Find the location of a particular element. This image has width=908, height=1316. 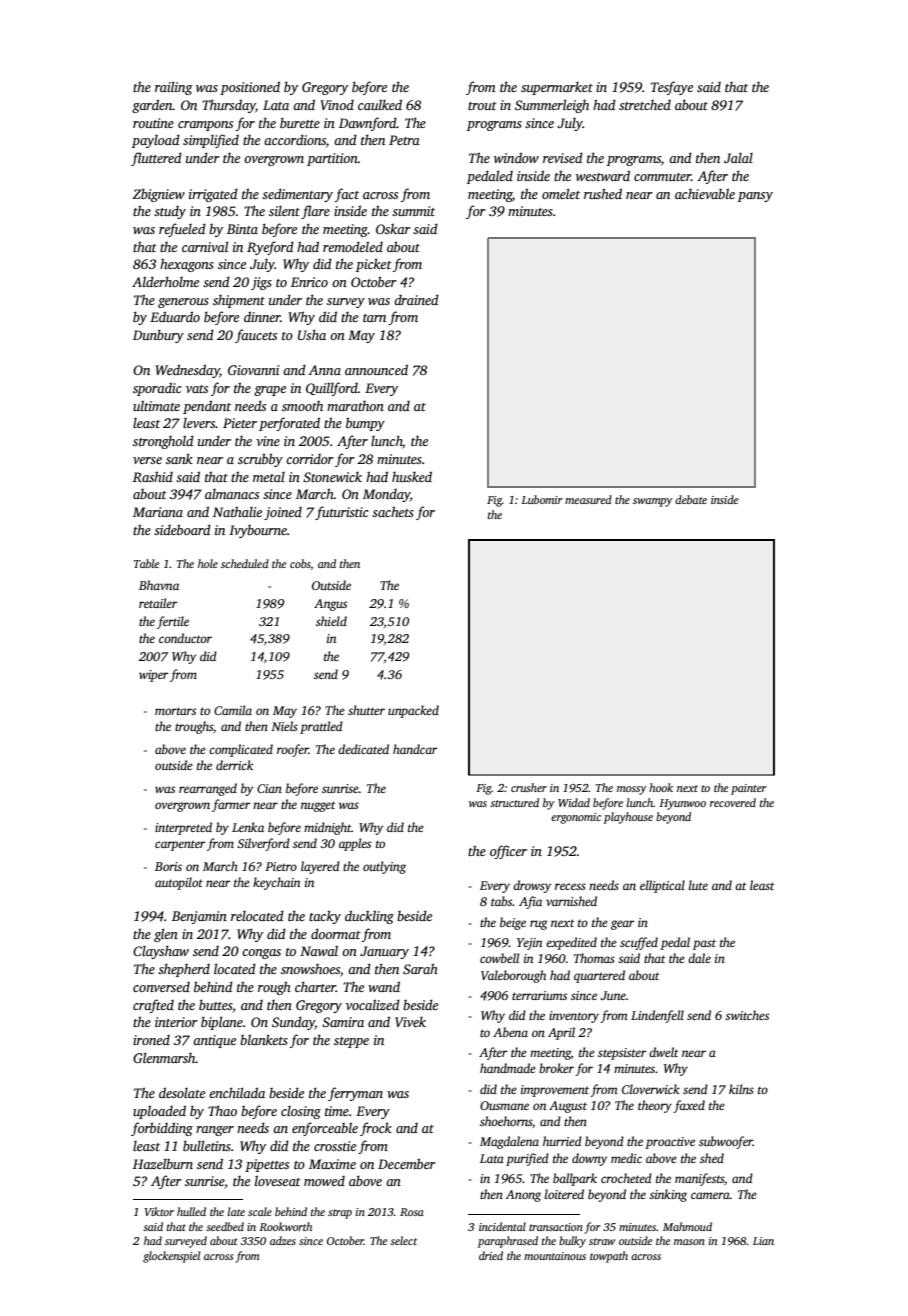

Lubomir is located at coordinates (542, 499).
